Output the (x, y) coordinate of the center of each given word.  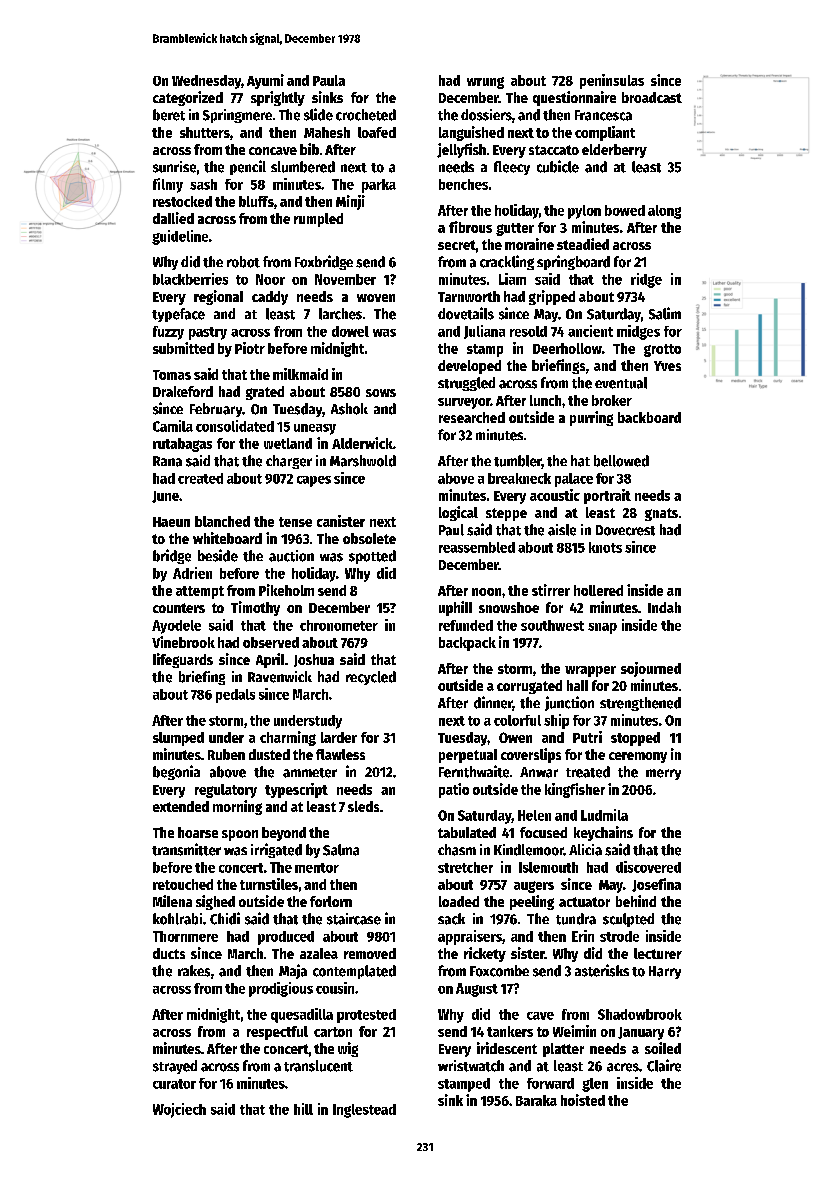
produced (286, 938)
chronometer (339, 625)
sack (451, 919)
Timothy (255, 608)
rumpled (318, 220)
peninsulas (612, 81)
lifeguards (183, 660)
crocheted (366, 115)
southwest (552, 625)
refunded (466, 625)
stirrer (551, 590)
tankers (510, 1031)
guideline (180, 237)
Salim (665, 313)
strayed (175, 1067)
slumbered (303, 167)
